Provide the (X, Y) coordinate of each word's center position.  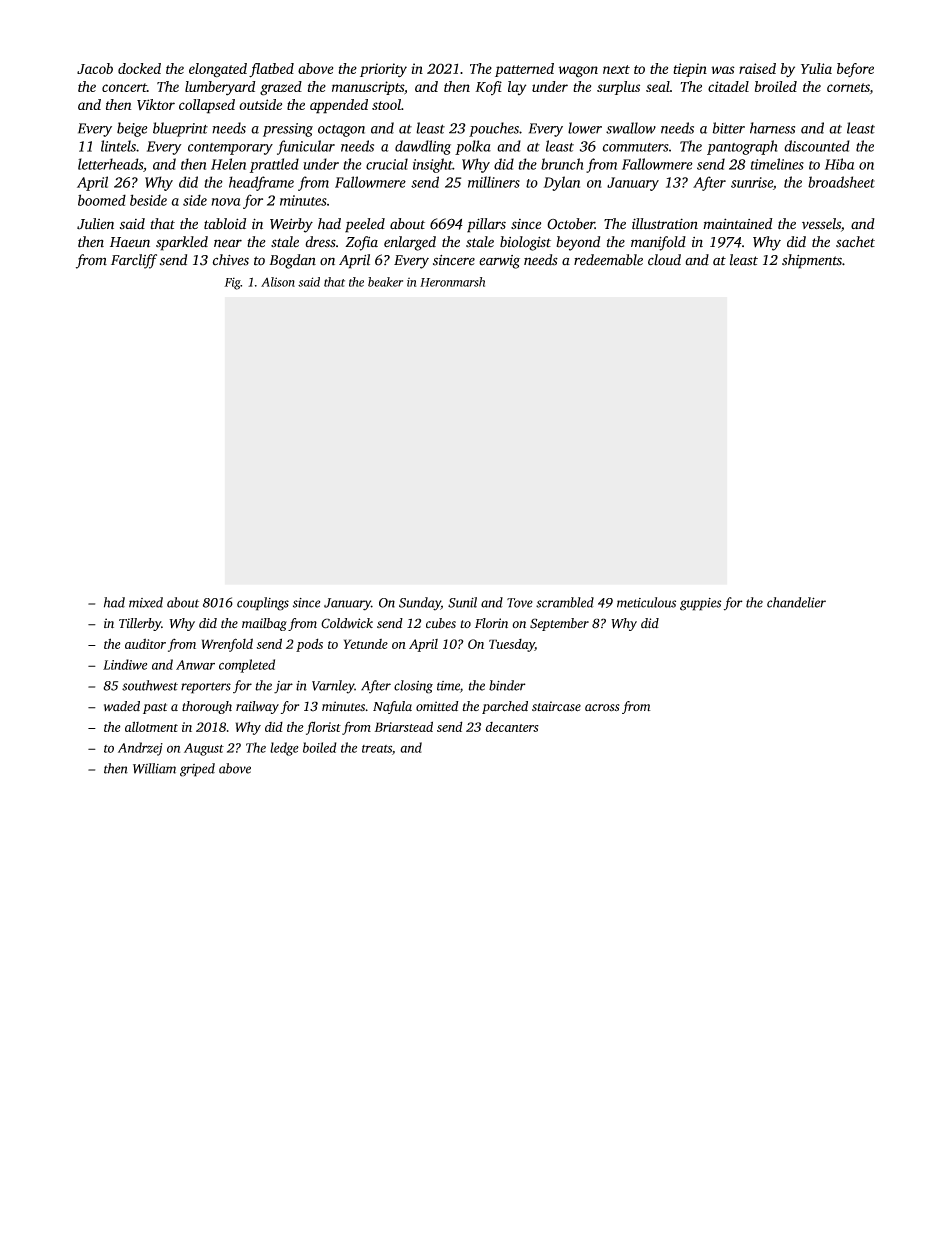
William (154, 768)
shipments (812, 261)
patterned (524, 70)
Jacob (95, 68)
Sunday (420, 604)
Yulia (816, 68)
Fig (232, 283)
